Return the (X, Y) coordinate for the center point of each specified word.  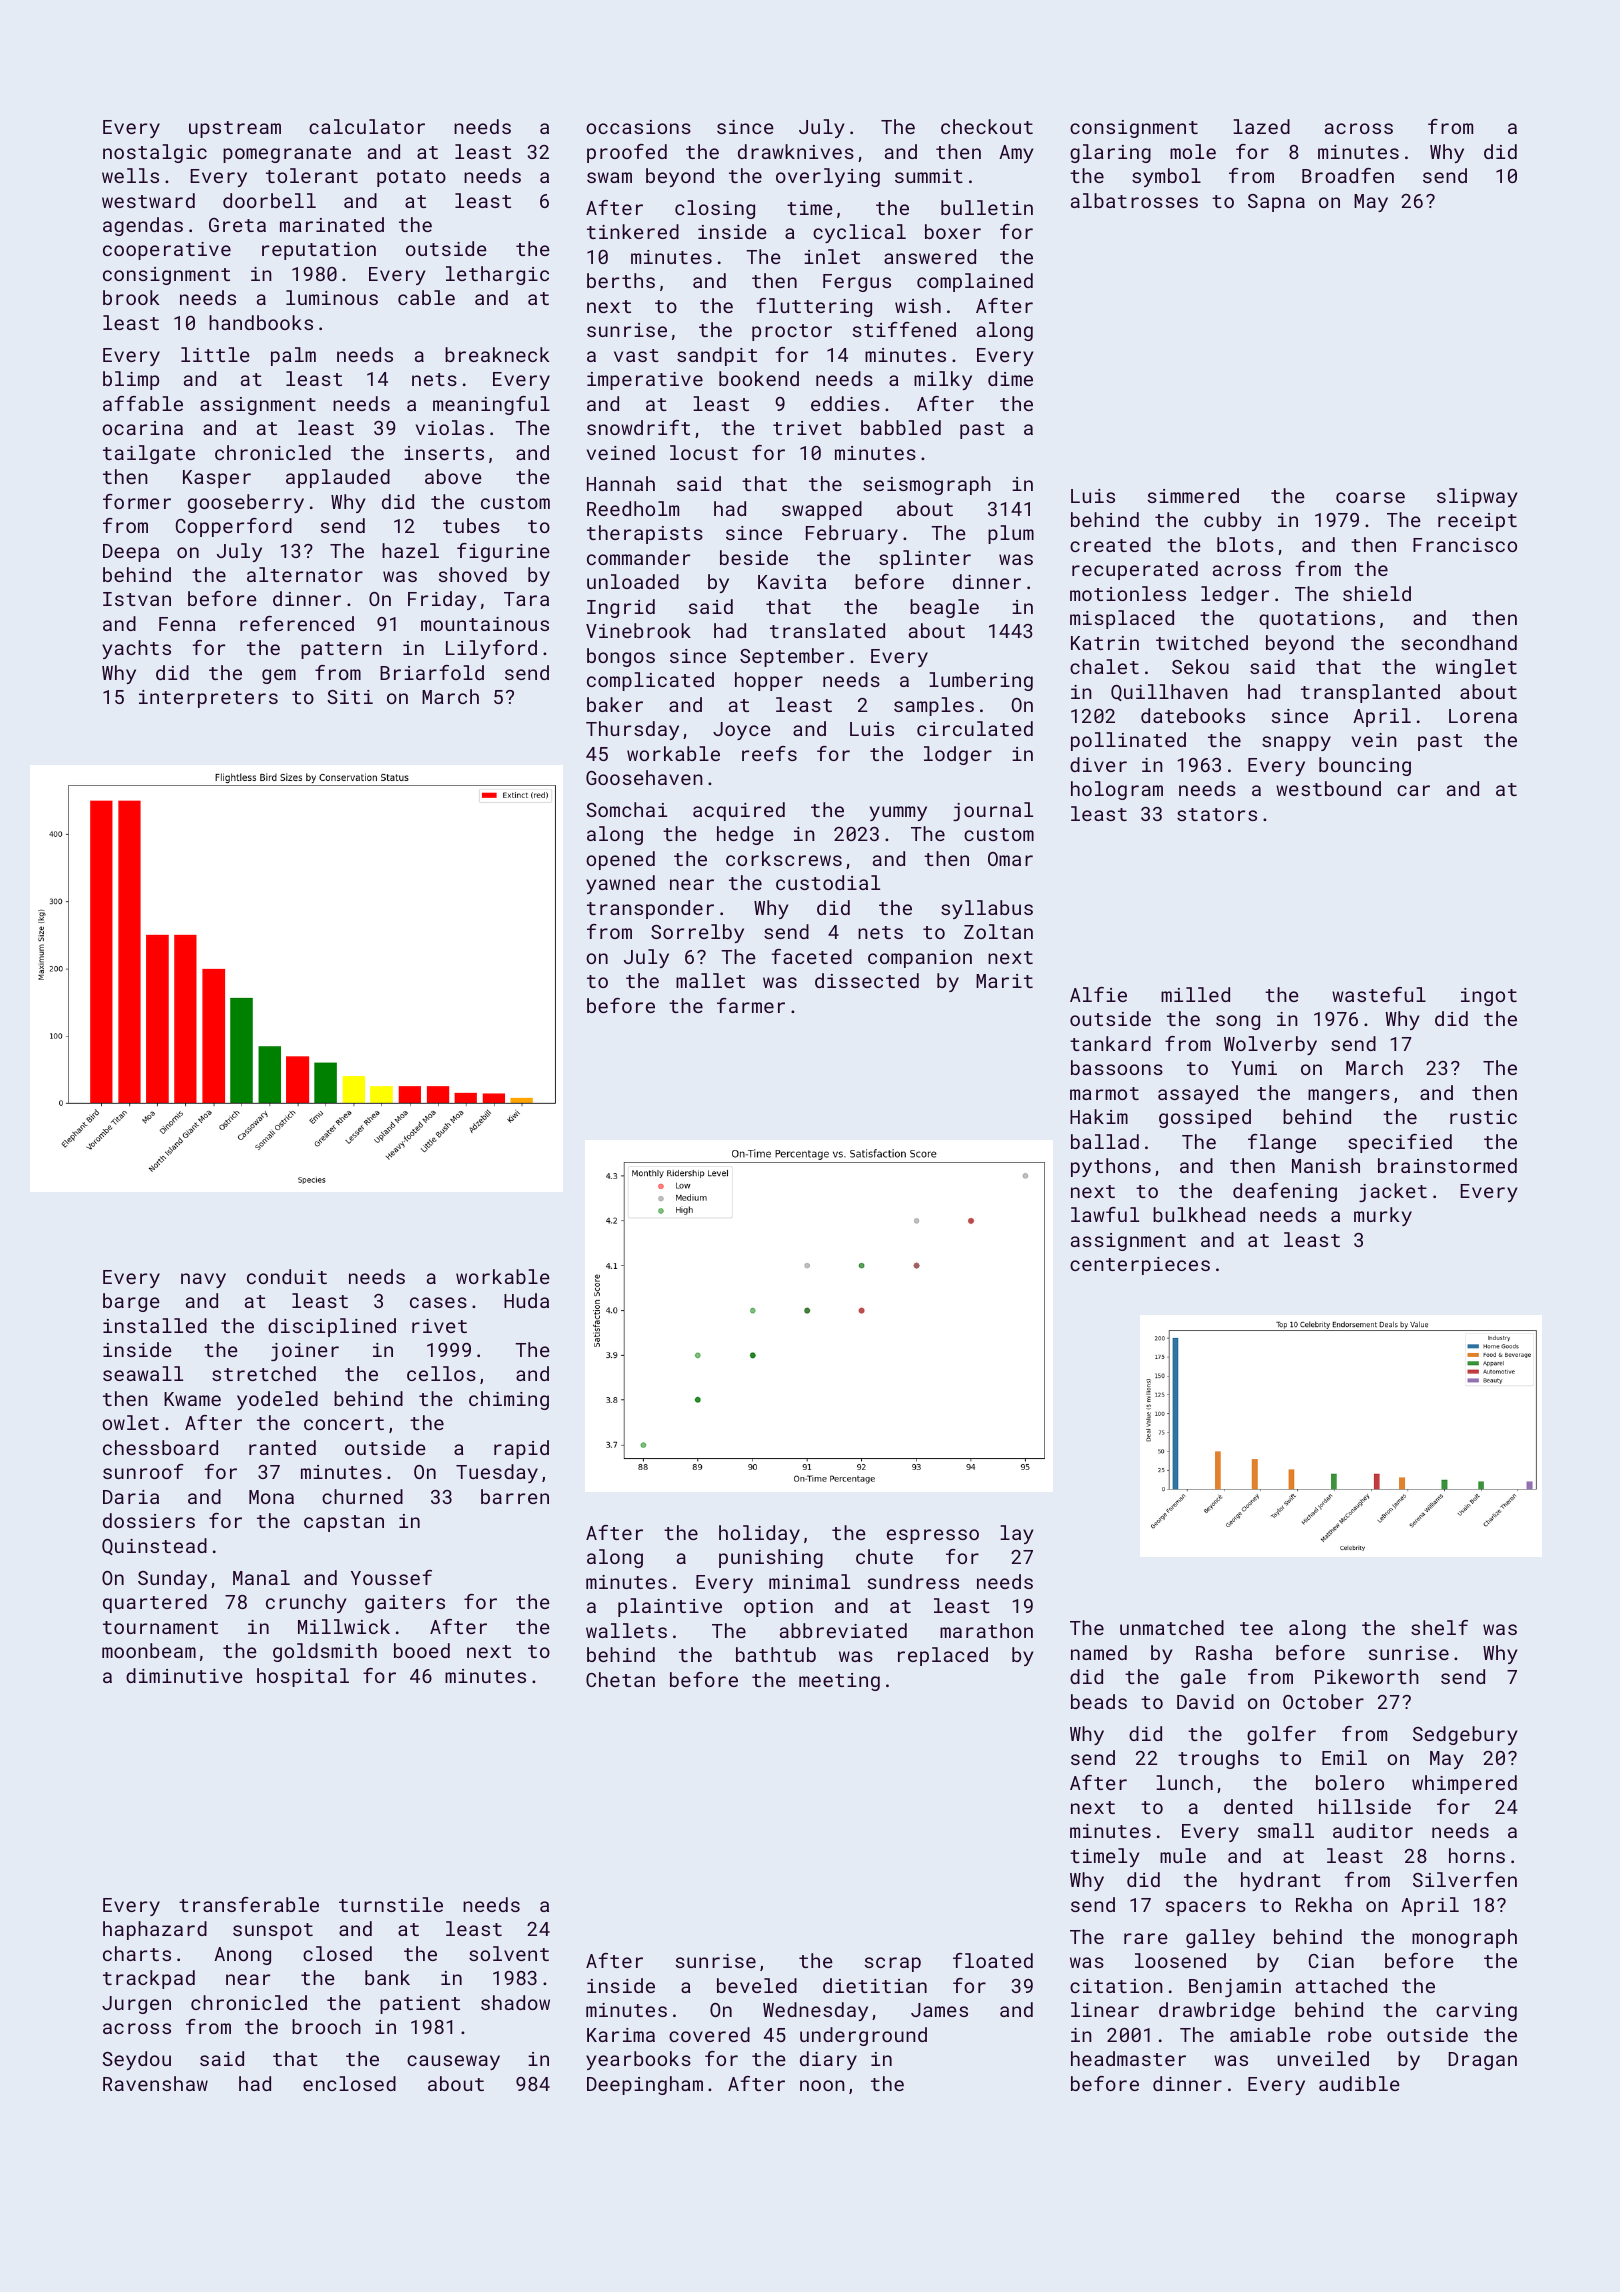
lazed (1261, 126)
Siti (350, 697)
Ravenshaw (155, 2083)
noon (822, 2085)
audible (1359, 2083)
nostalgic (155, 153)
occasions (638, 127)
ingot (1489, 997)
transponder (650, 909)
